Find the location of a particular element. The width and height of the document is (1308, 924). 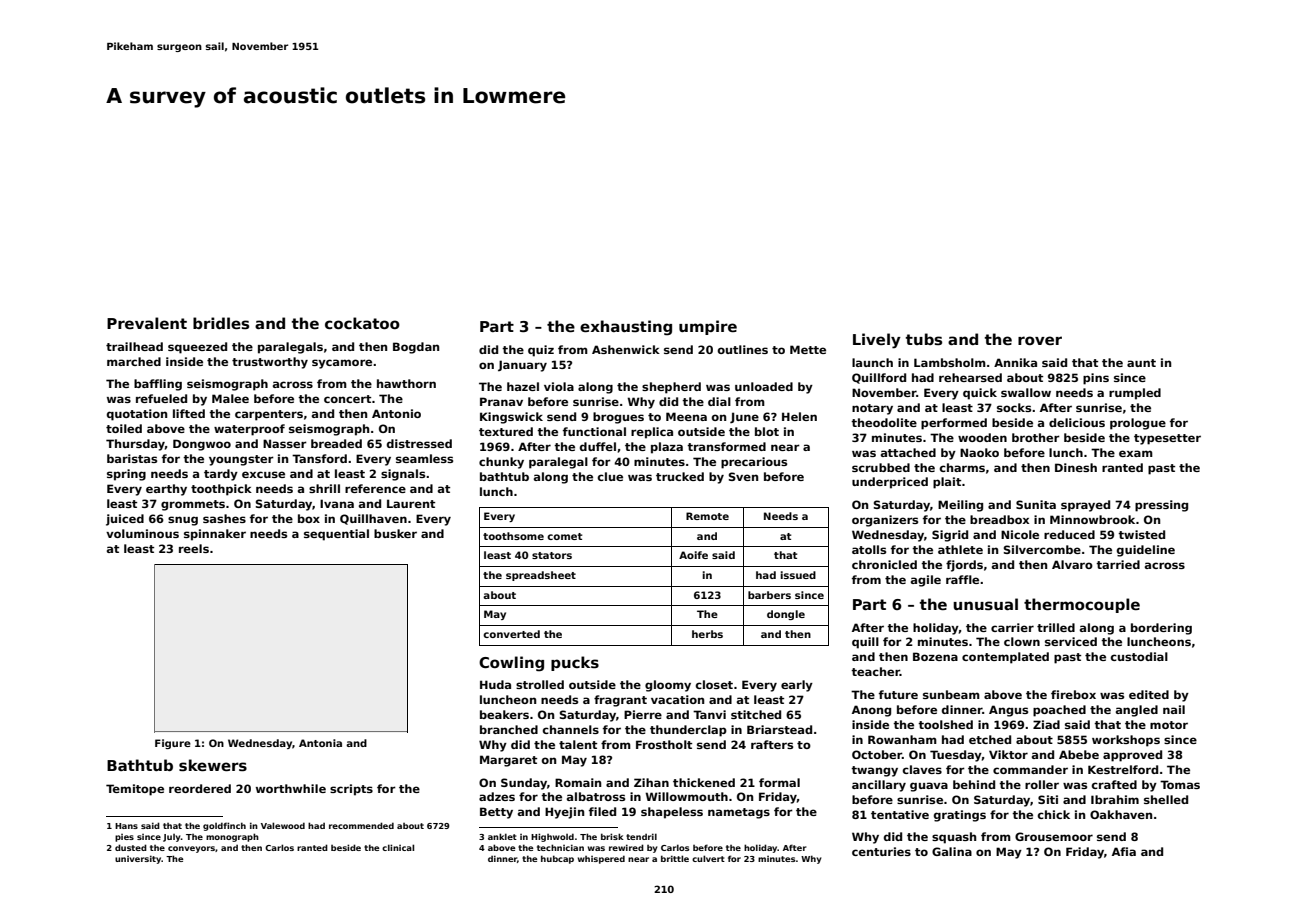

monograph is located at coordinates (232, 837).
